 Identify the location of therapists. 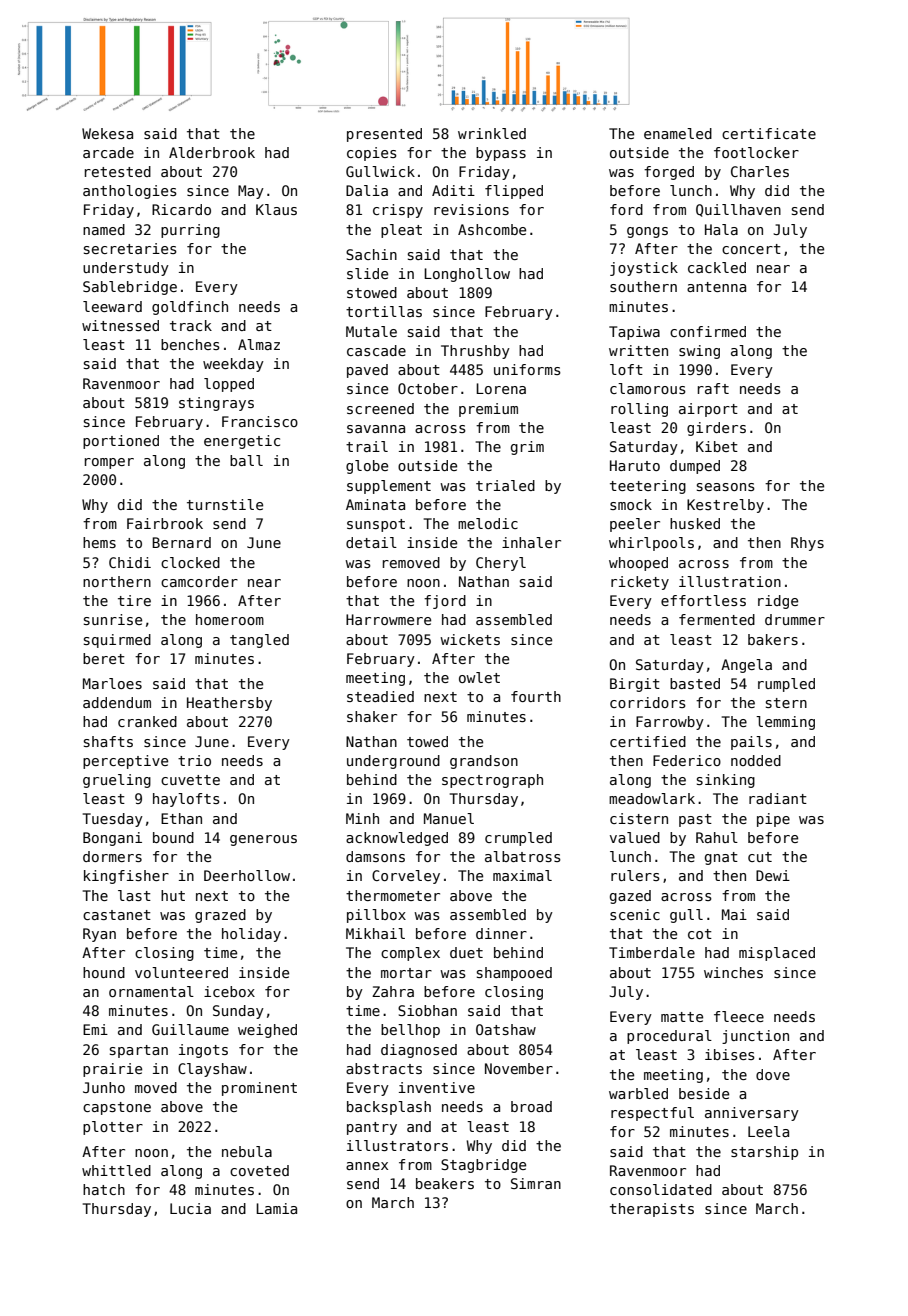
(652, 1210).
